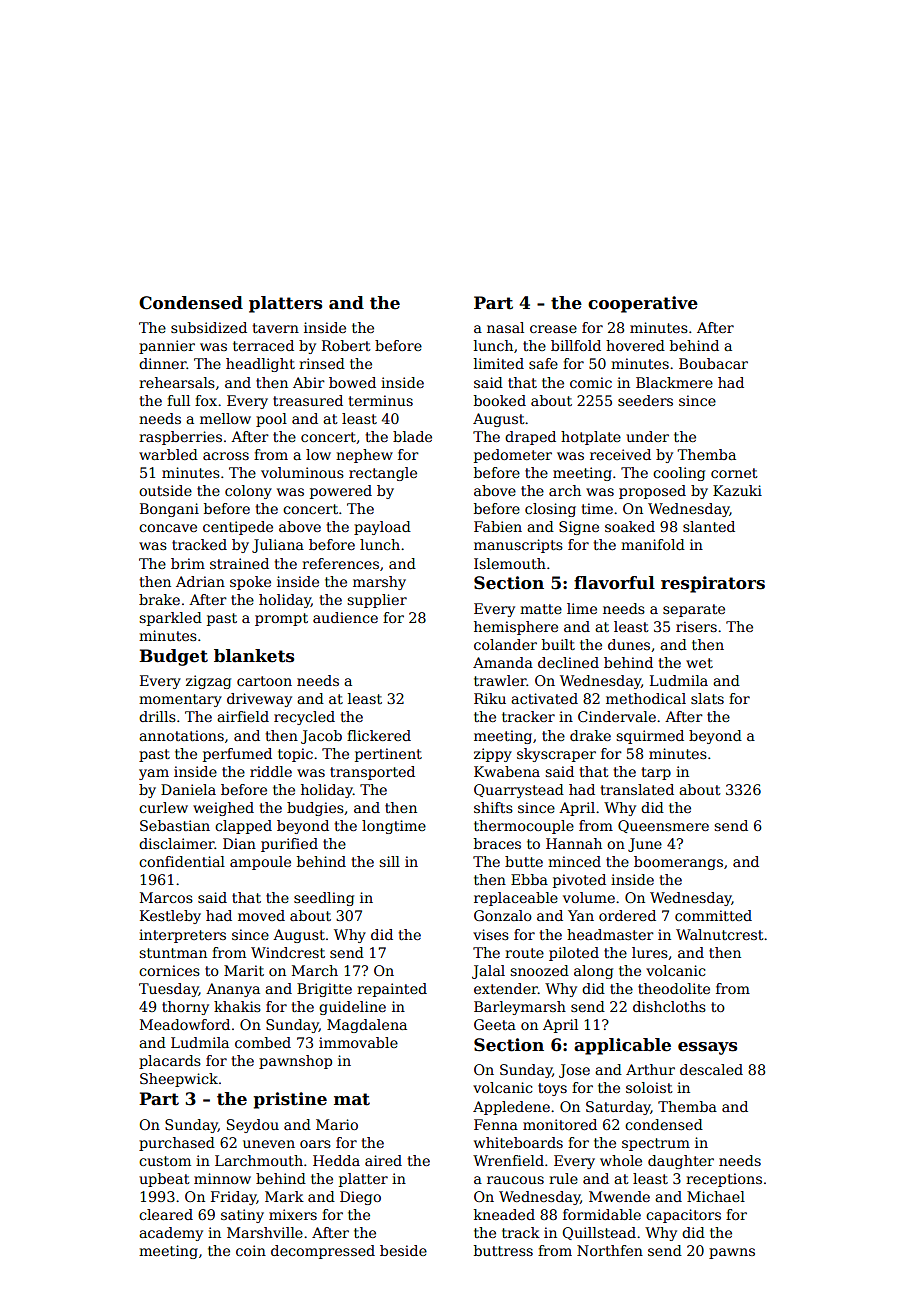 The width and height of the image is (908, 1316). I want to click on risers, so click(696, 626).
